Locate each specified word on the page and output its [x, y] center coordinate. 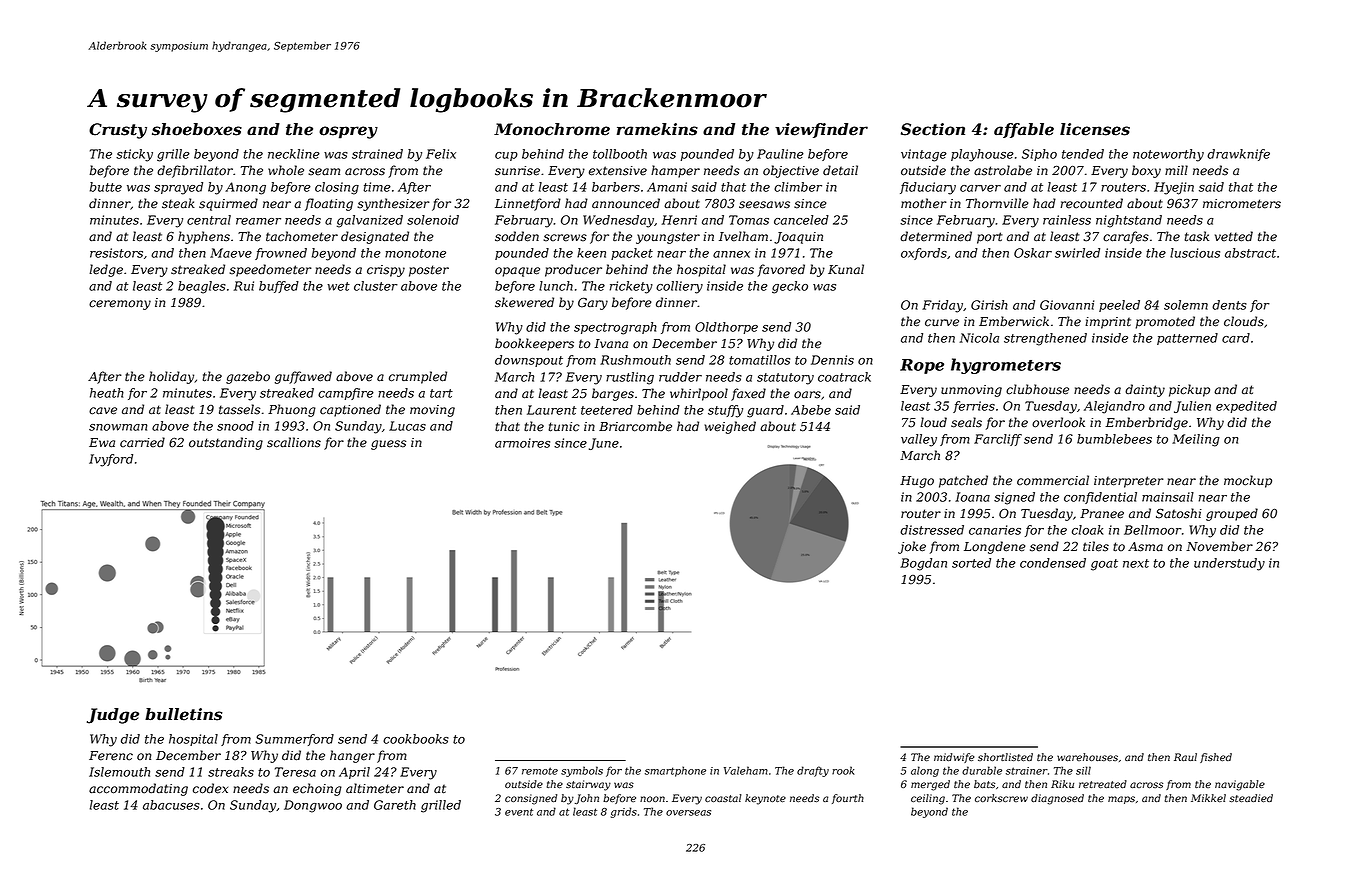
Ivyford [111, 460]
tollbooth [620, 154]
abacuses [171, 805]
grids [624, 812]
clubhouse [1037, 389]
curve [942, 323]
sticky [134, 155]
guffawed [303, 377]
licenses [1095, 129]
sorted [971, 563]
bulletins [183, 714]
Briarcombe [635, 426]
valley [919, 440]
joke [912, 547]
